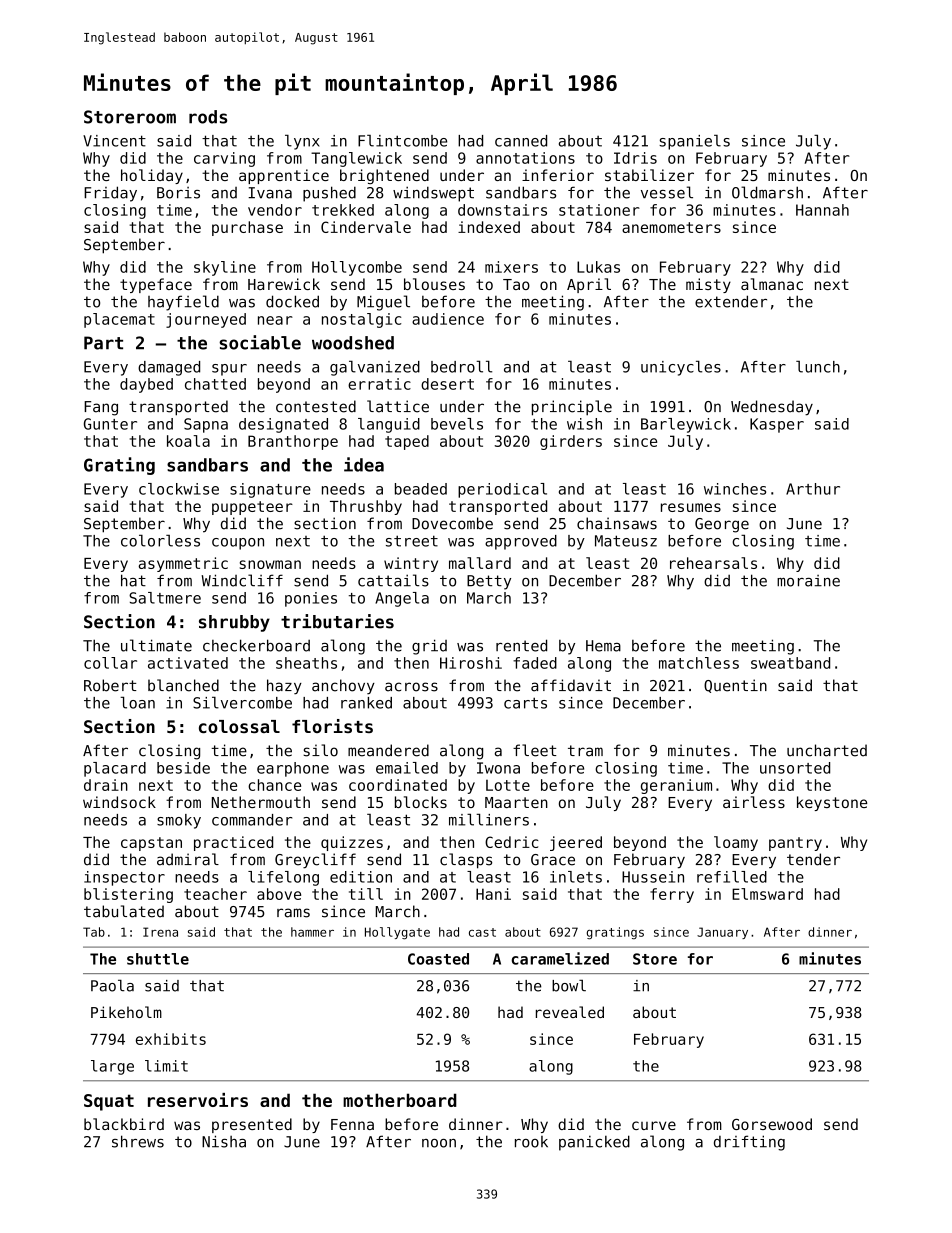  What do you see at coordinates (402, 141) in the screenshot?
I see `Flintcombe` at bounding box center [402, 141].
